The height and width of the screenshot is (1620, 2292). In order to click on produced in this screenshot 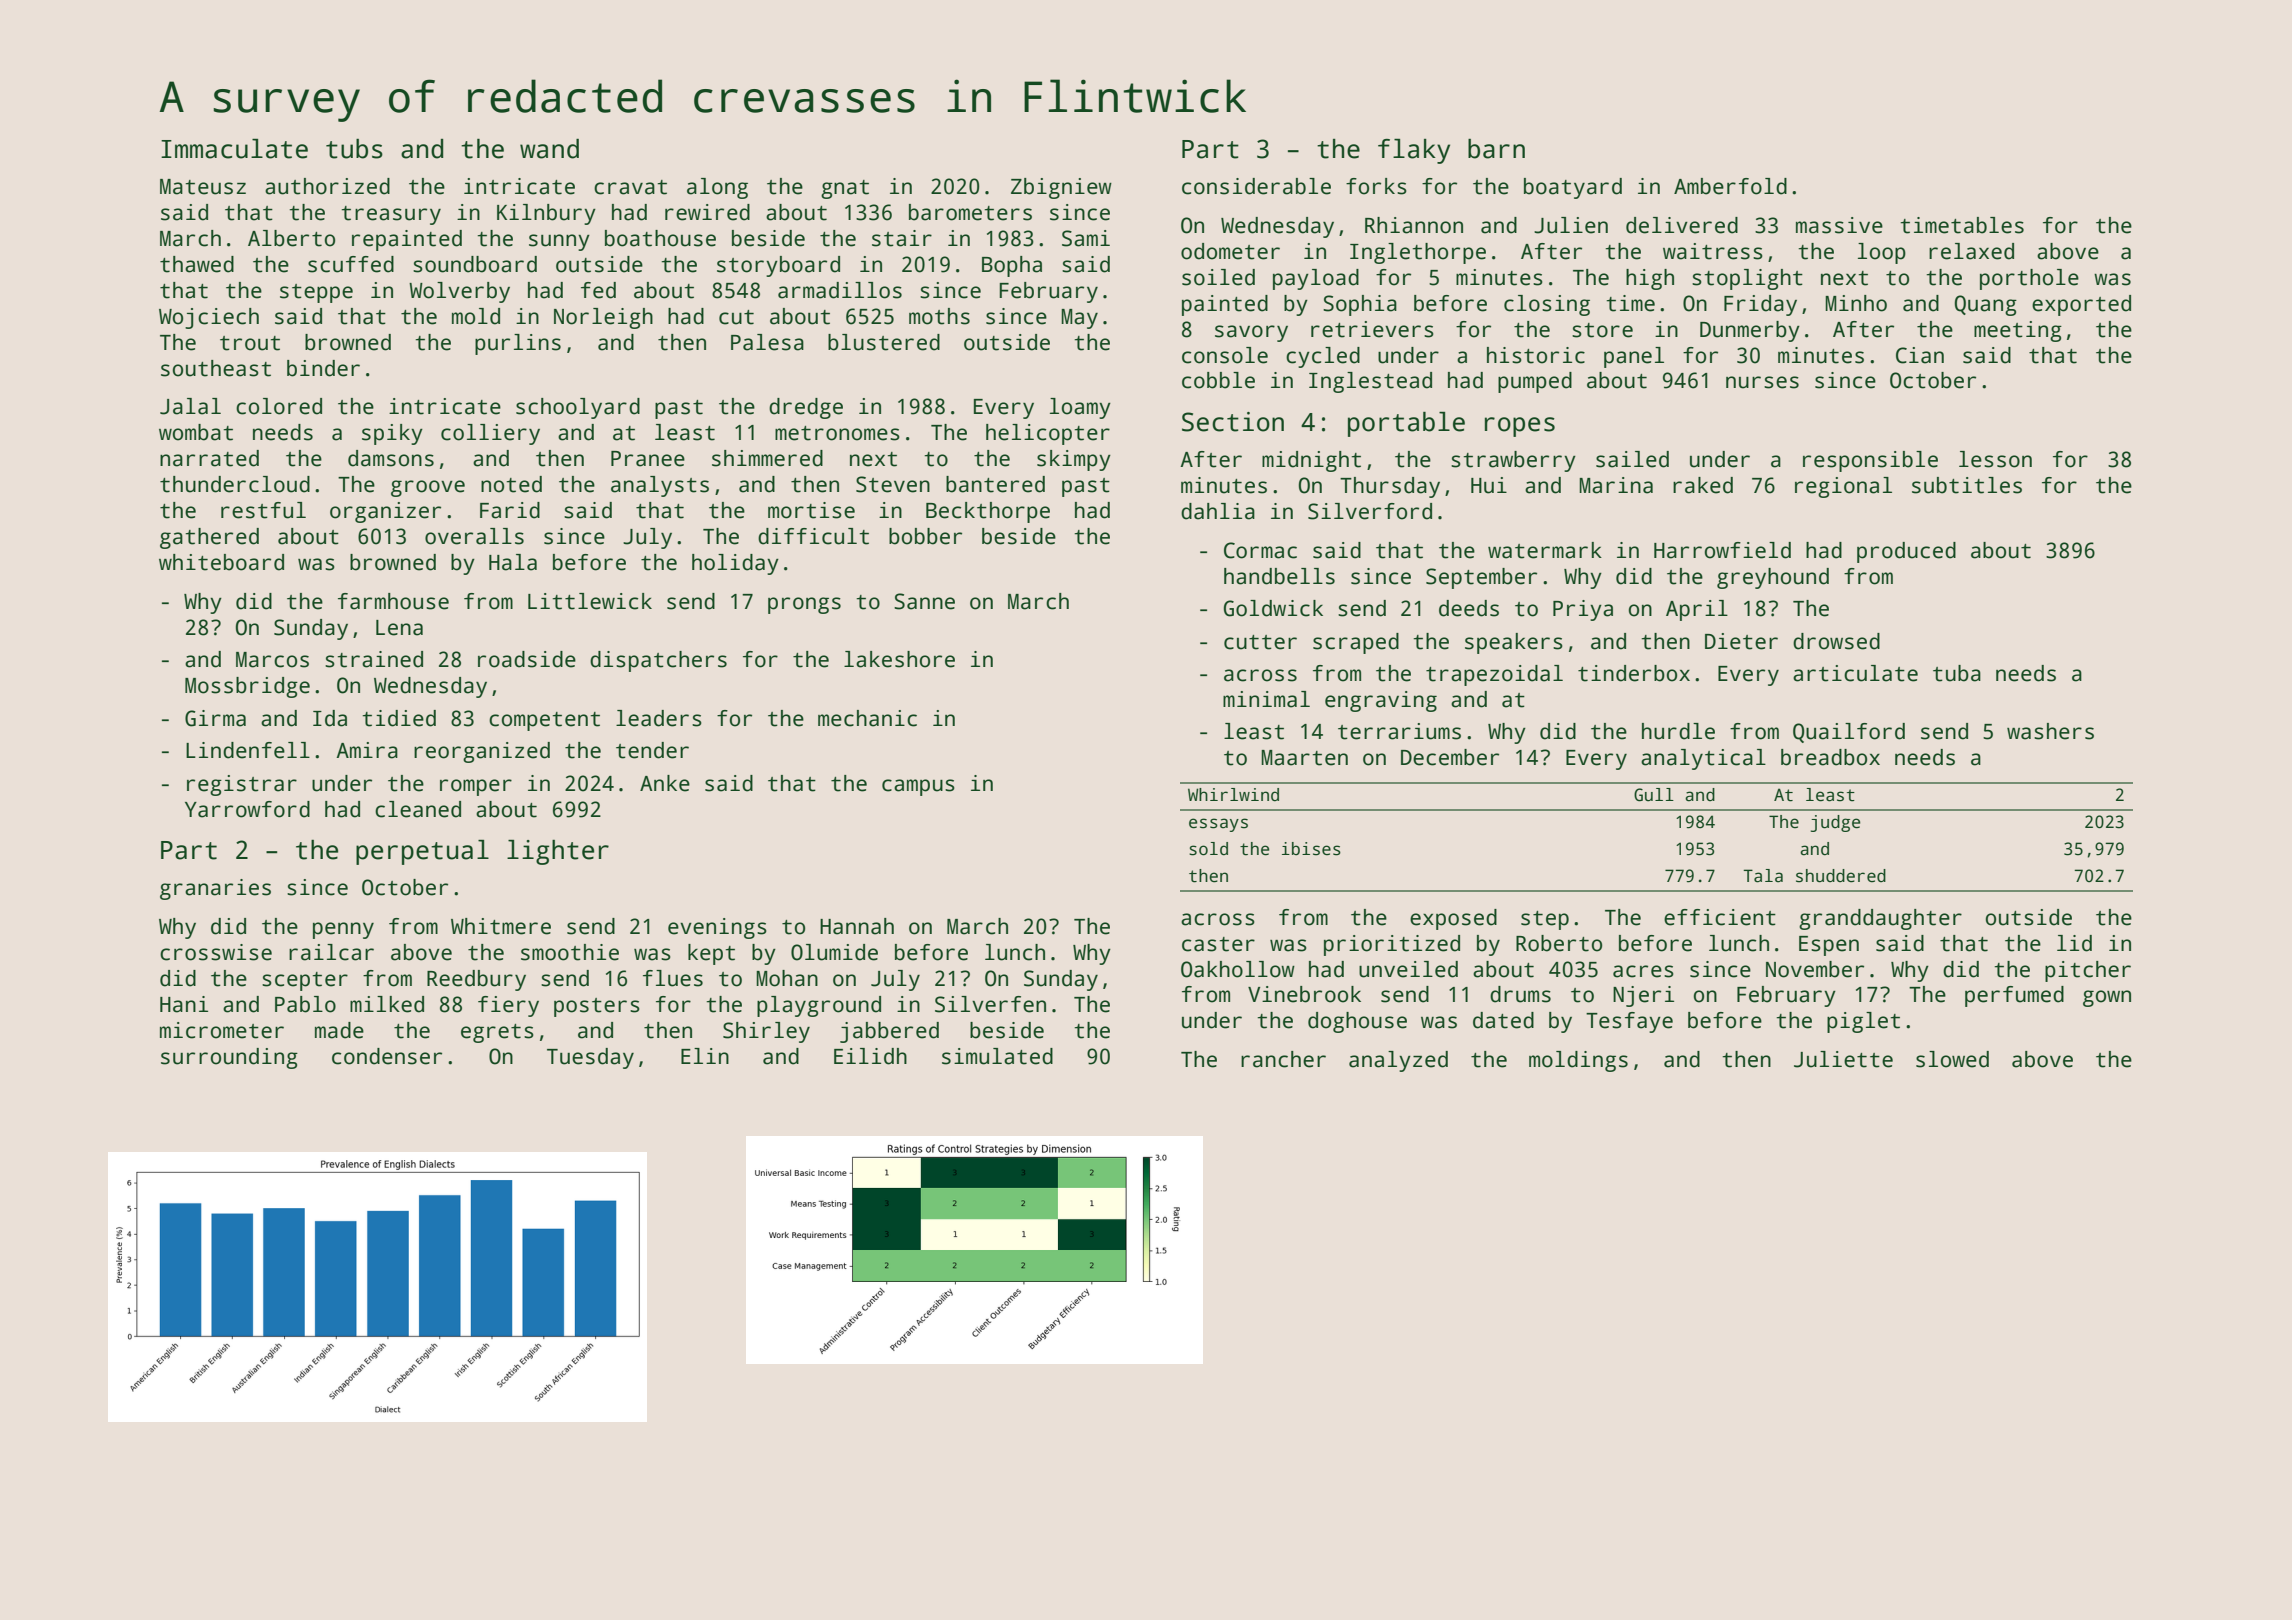, I will do `click(1906, 552)`.
